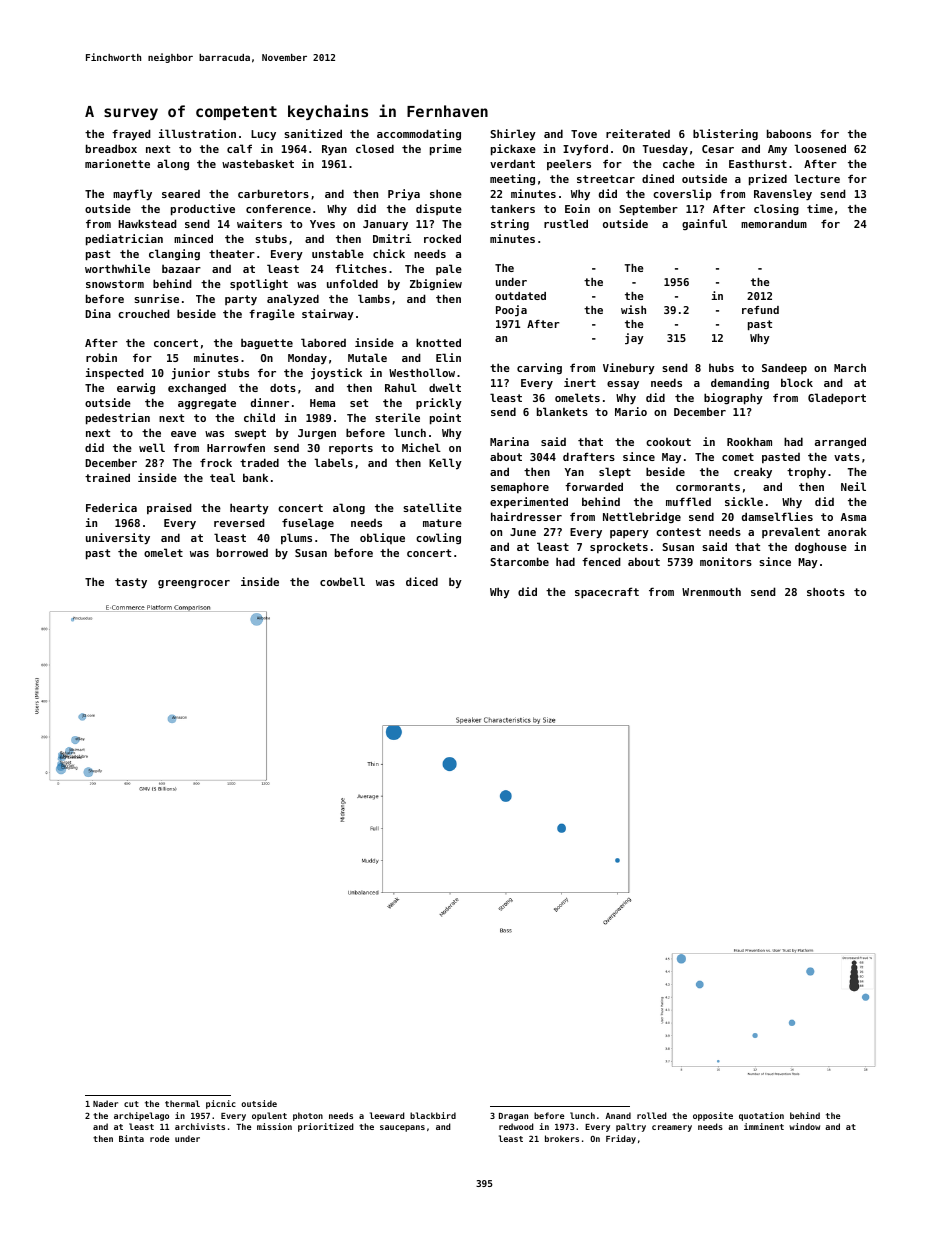 The height and width of the screenshot is (1233, 952). What do you see at coordinates (820, 208) in the screenshot?
I see `time` at bounding box center [820, 208].
